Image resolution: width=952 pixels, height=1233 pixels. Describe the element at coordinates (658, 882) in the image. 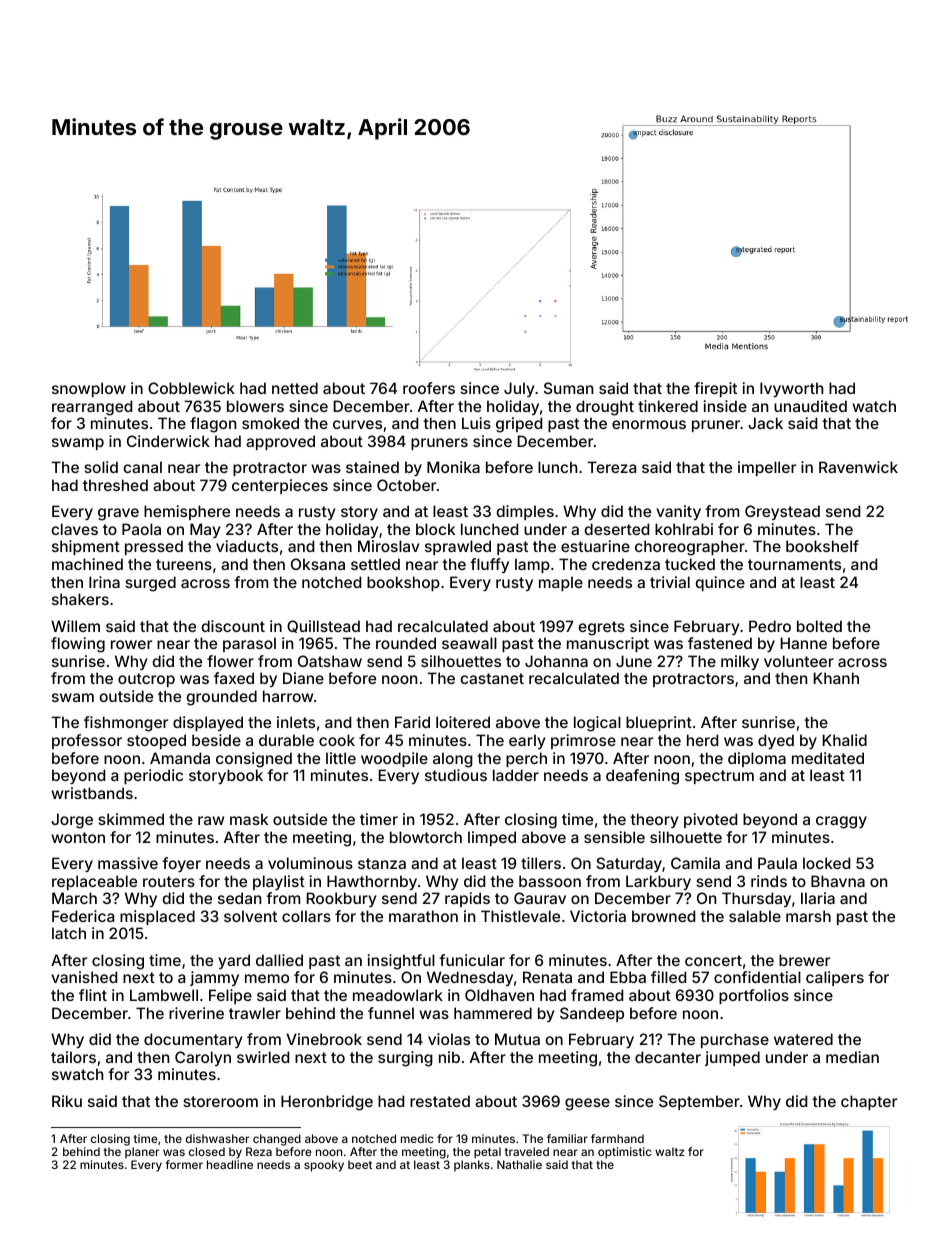

I see `Larkbury` at that location.
